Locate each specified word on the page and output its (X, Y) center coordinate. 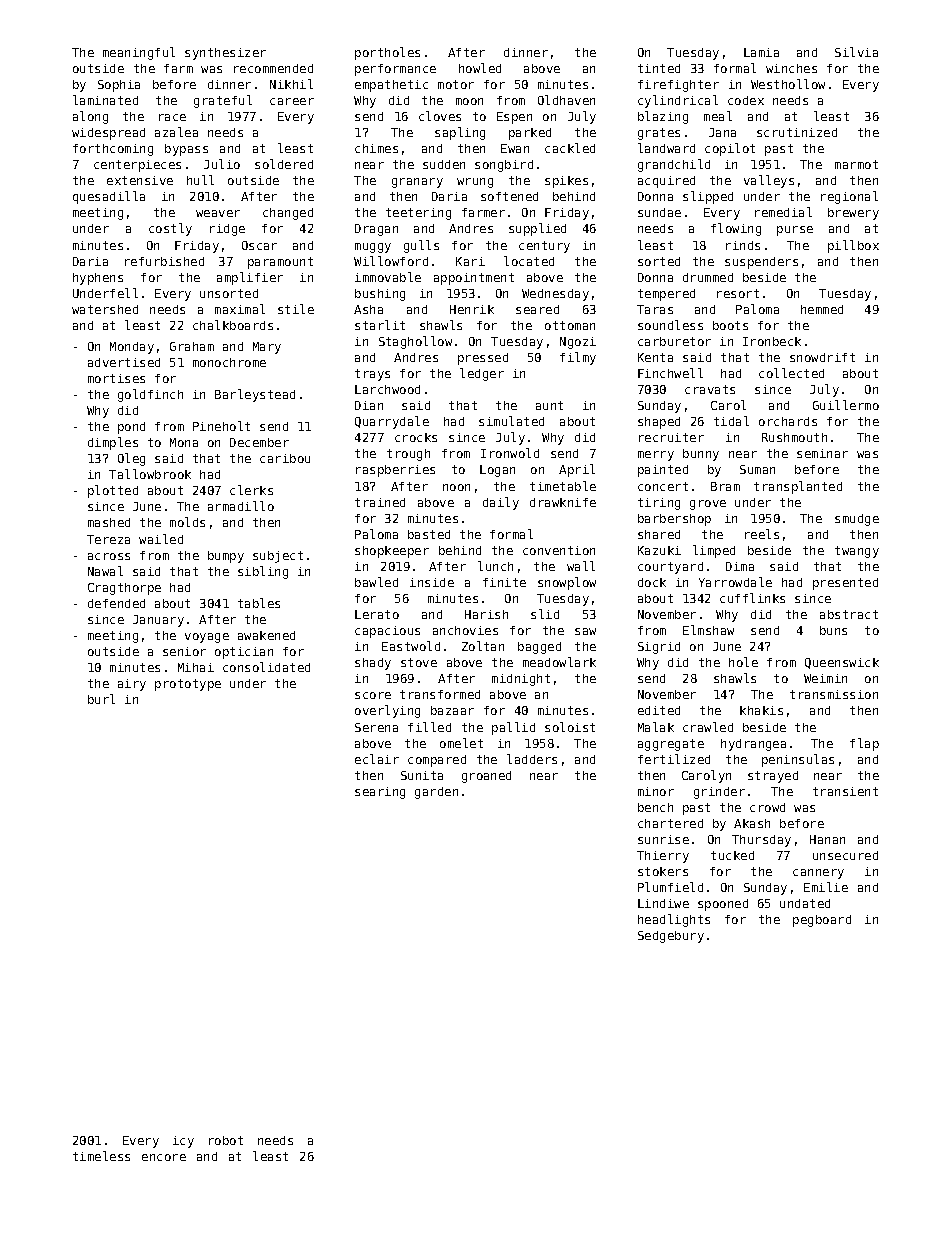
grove (708, 505)
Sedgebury (671, 937)
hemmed (822, 309)
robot (226, 1140)
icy (183, 1142)
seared (537, 309)
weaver (218, 213)
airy (132, 685)
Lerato (377, 614)
